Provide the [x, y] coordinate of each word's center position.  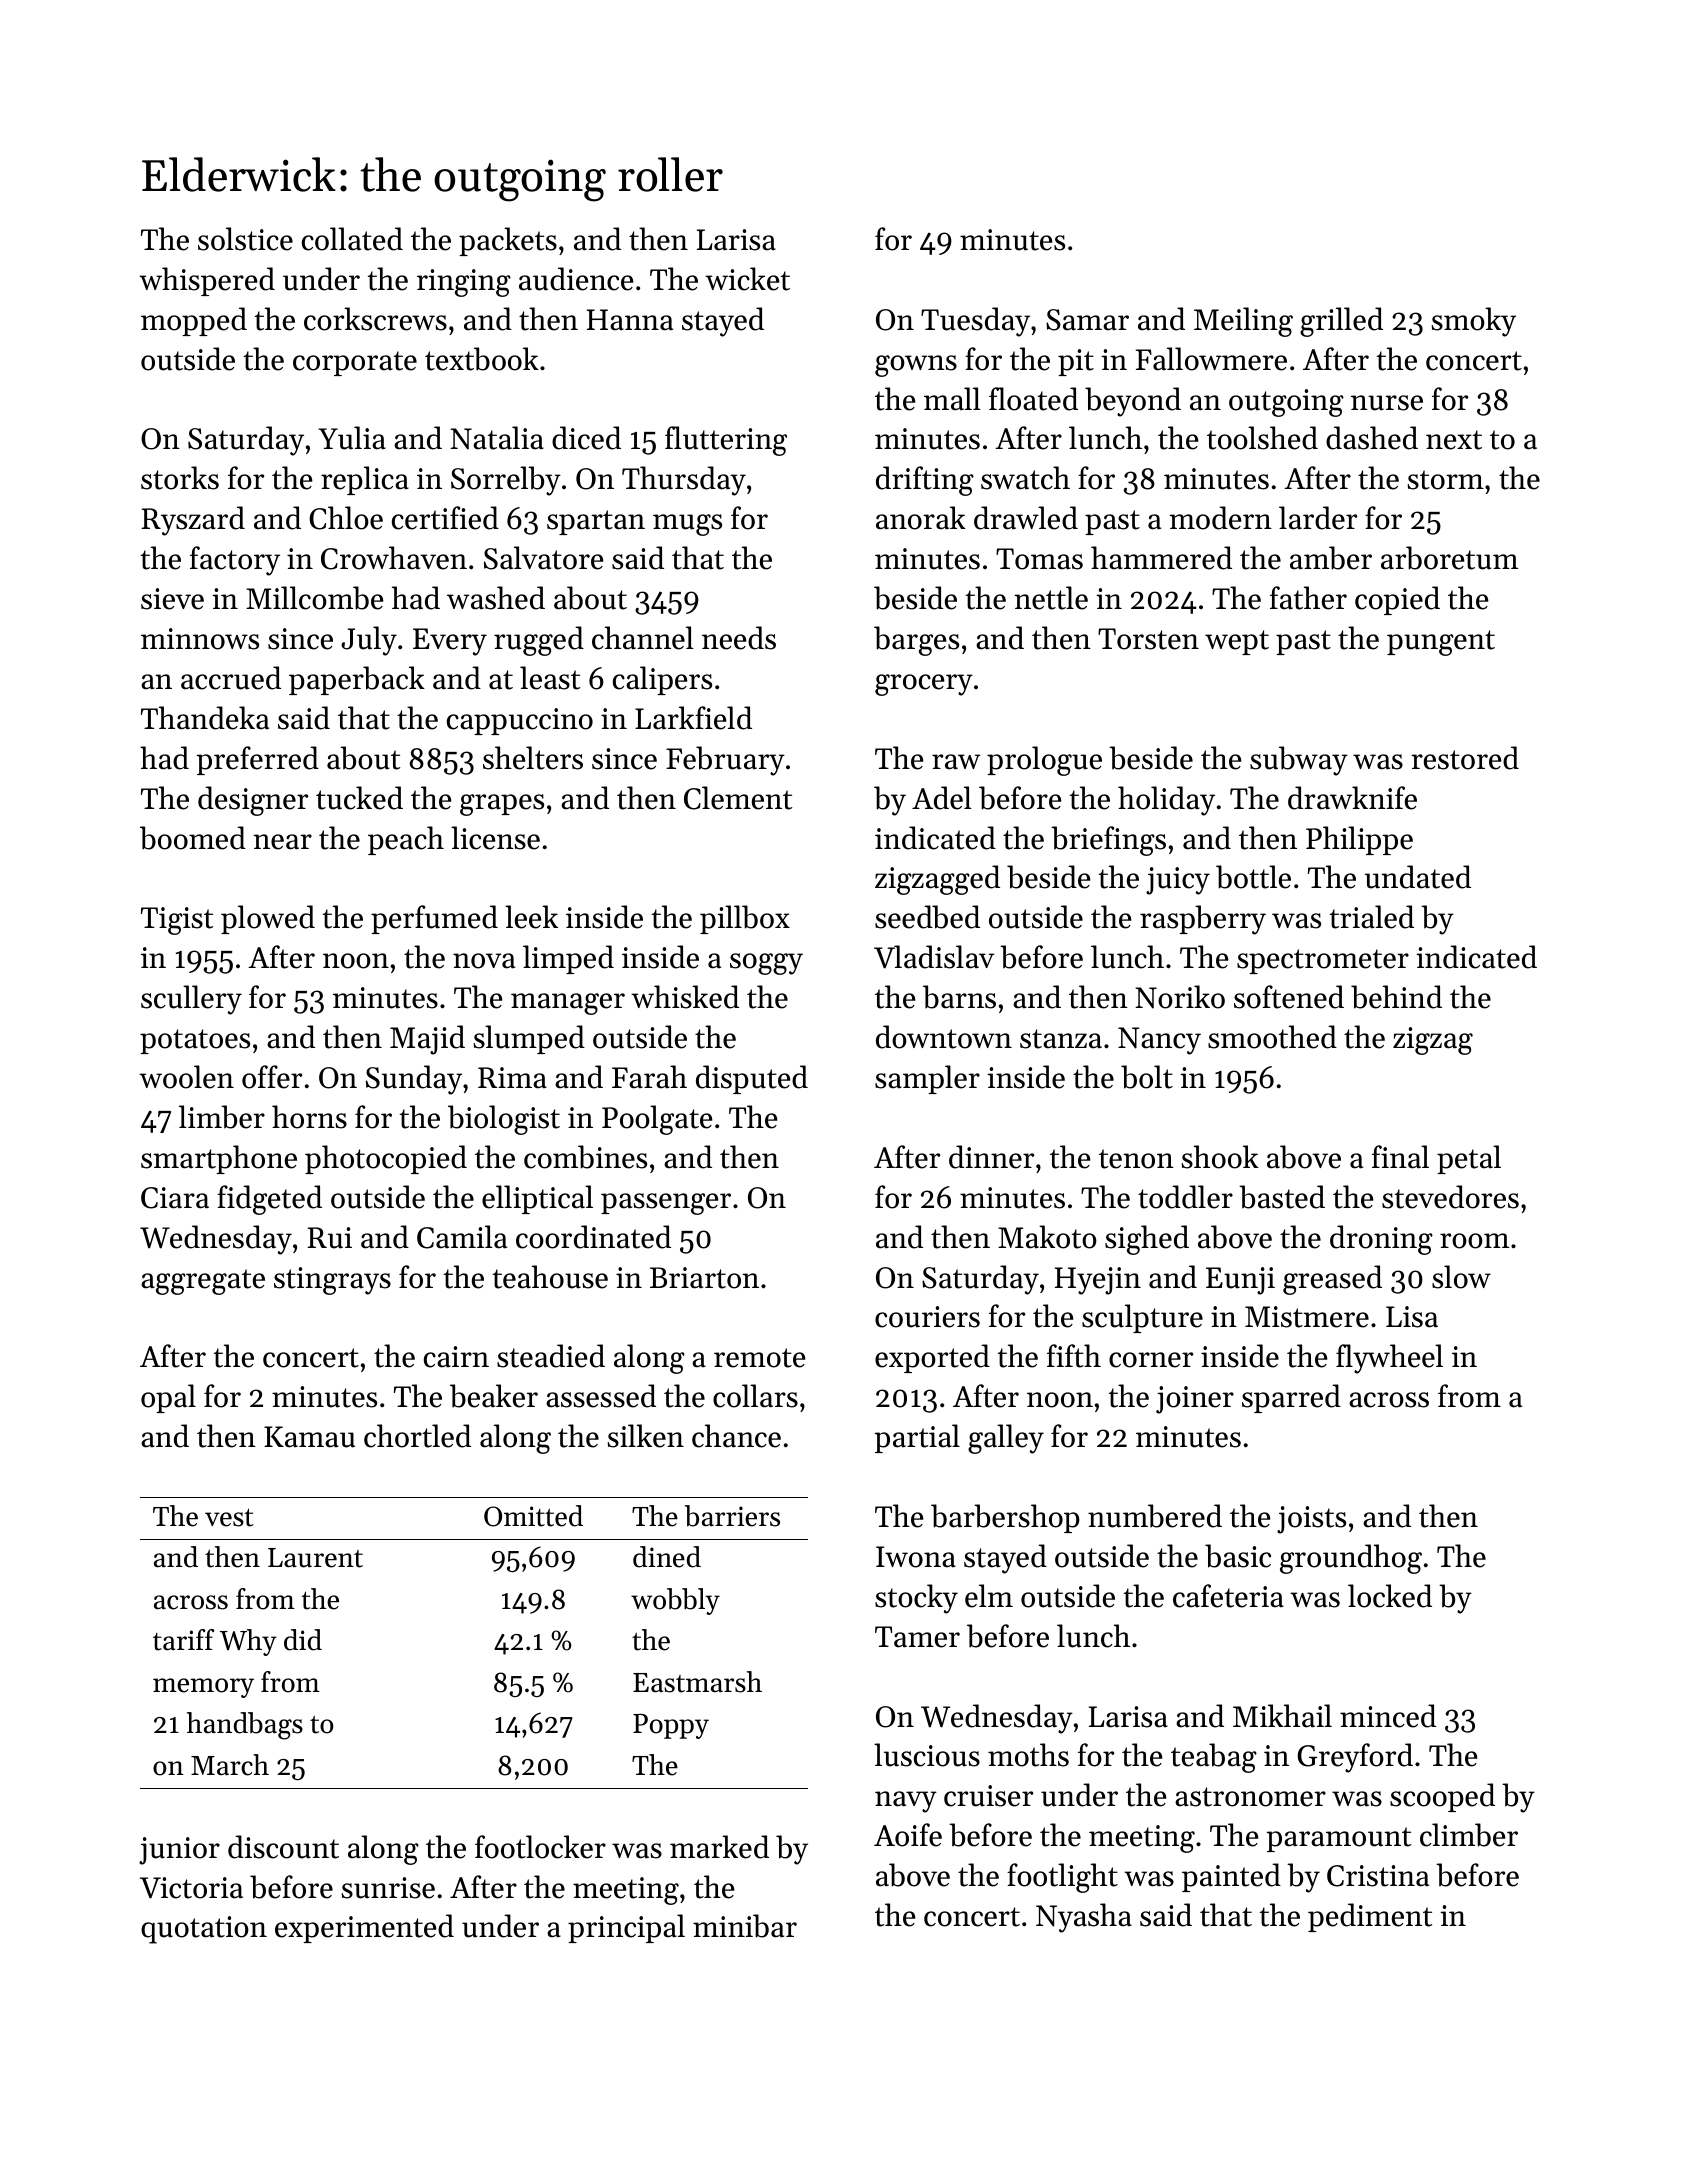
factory [235, 561]
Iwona [916, 1557]
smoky [1474, 322]
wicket [747, 279]
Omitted [533, 1516]
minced [1388, 1716]
